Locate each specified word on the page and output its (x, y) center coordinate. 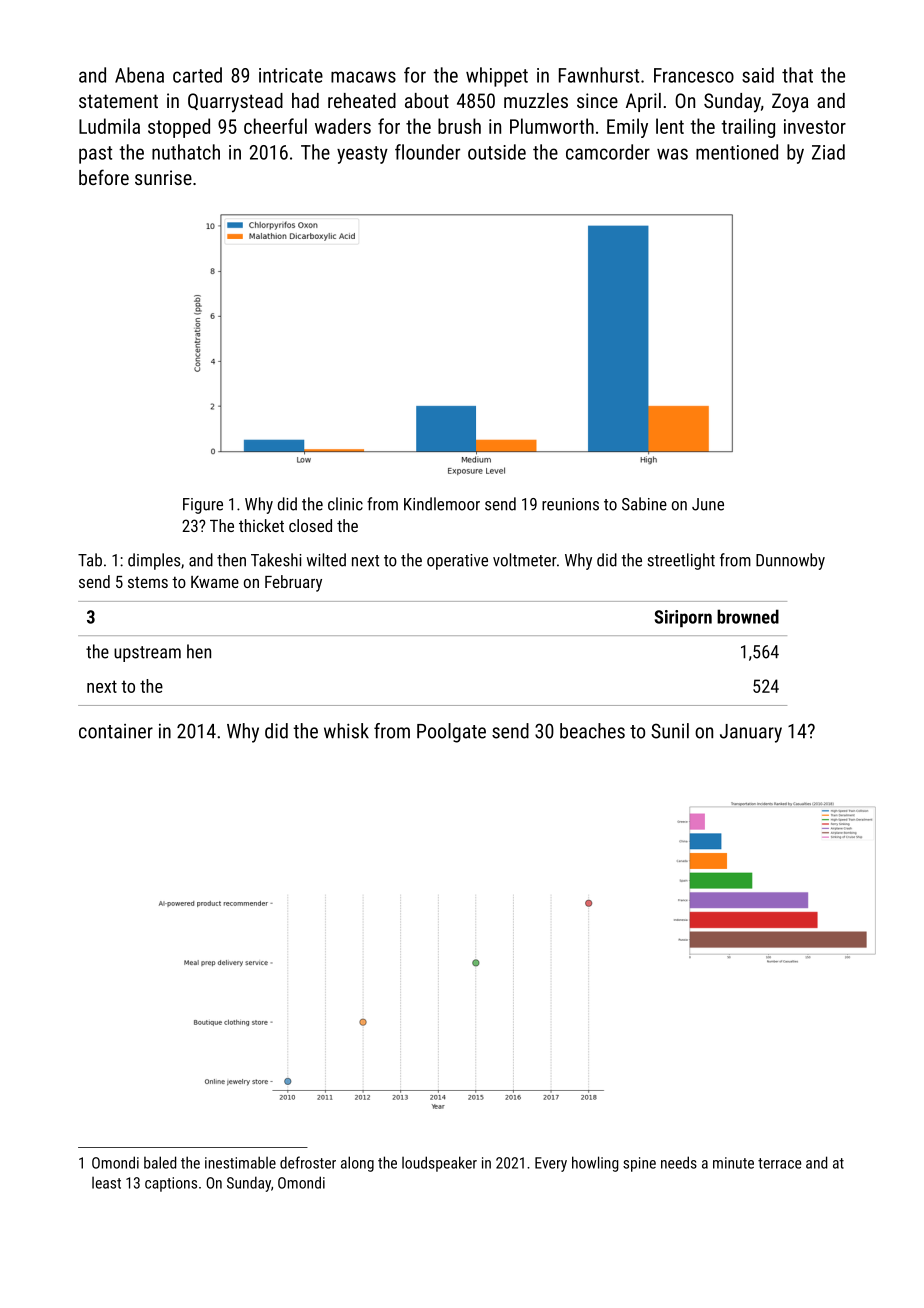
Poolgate (451, 733)
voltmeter (525, 560)
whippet (497, 77)
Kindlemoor (442, 504)
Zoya (790, 103)
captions (171, 1184)
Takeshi (276, 560)
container (116, 731)
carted (197, 75)
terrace (779, 1163)
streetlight (681, 561)
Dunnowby (790, 561)
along (357, 1164)
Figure (203, 506)
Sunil (670, 731)
